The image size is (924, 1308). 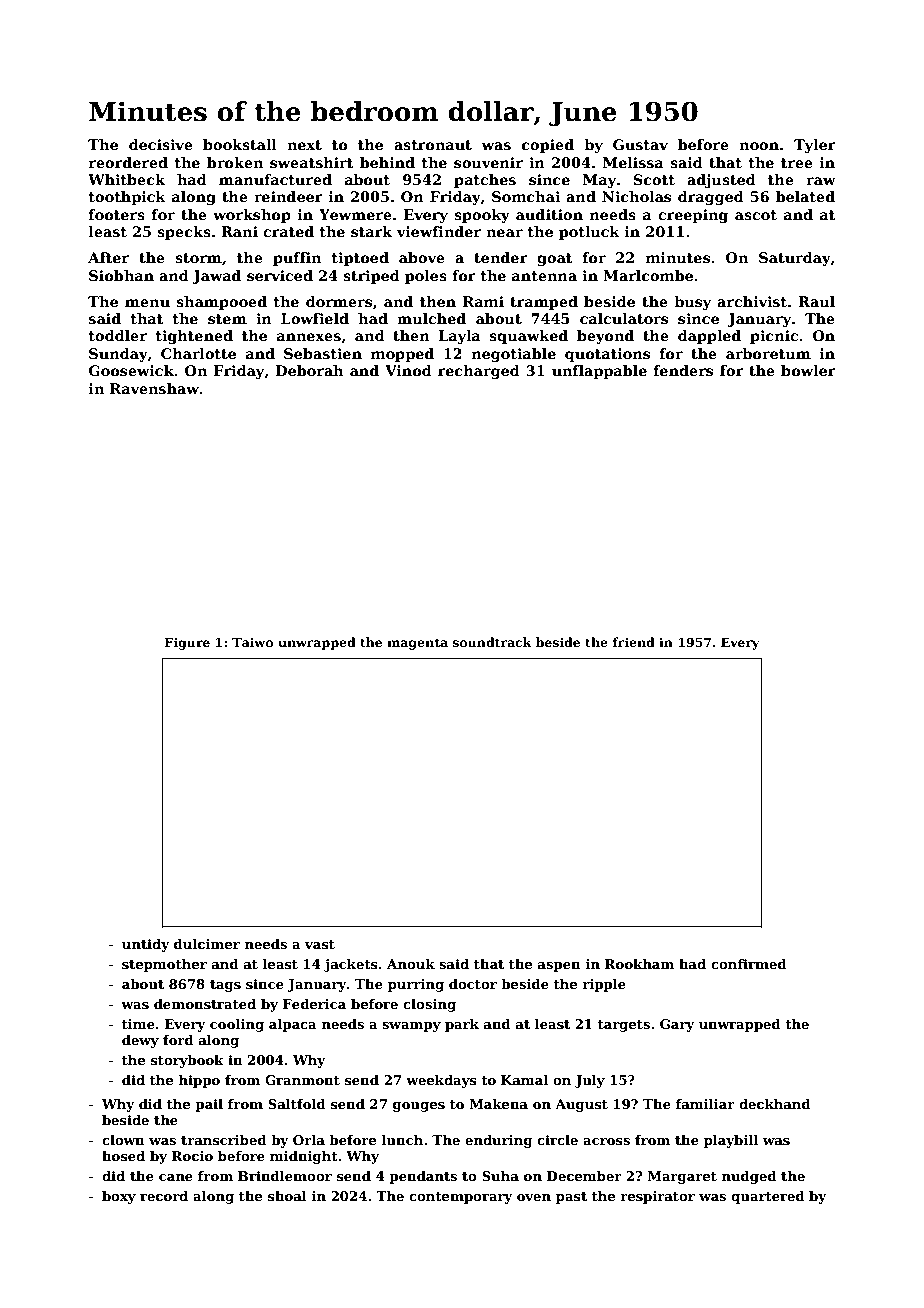 What do you see at coordinates (417, 644) in the screenshot?
I see `magenta` at bounding box center [417, 644].
